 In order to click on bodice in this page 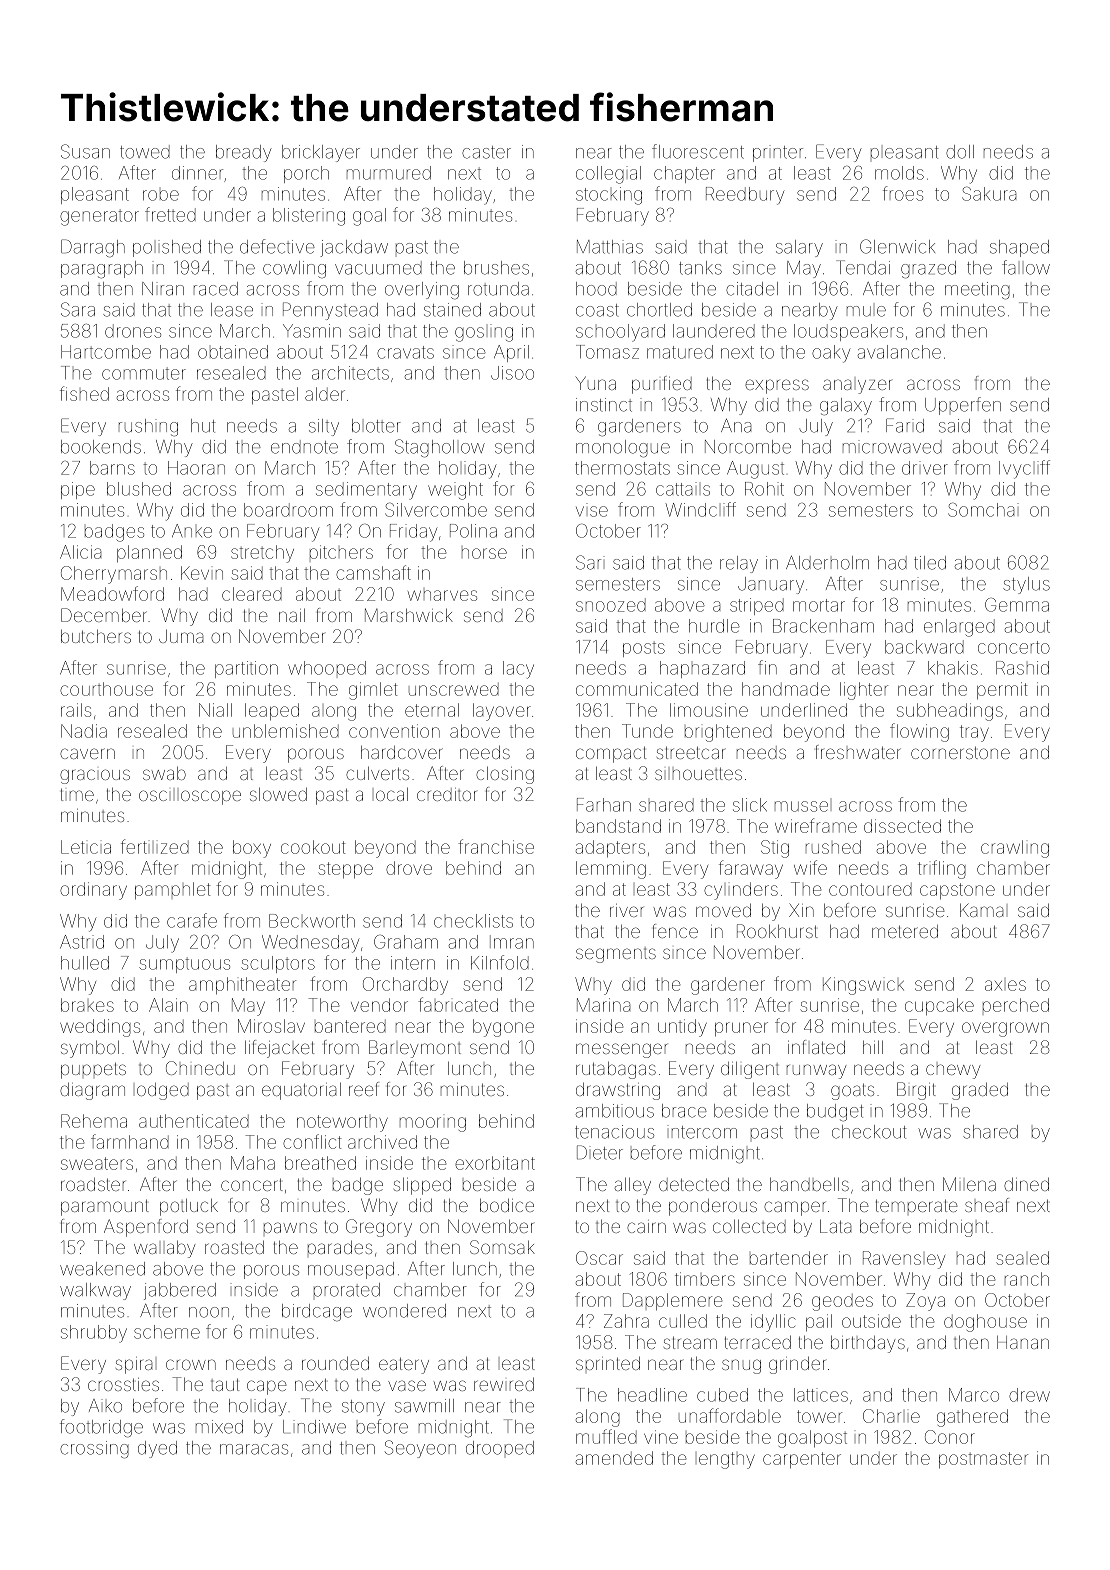, I will do `click(507, 1205)`.
